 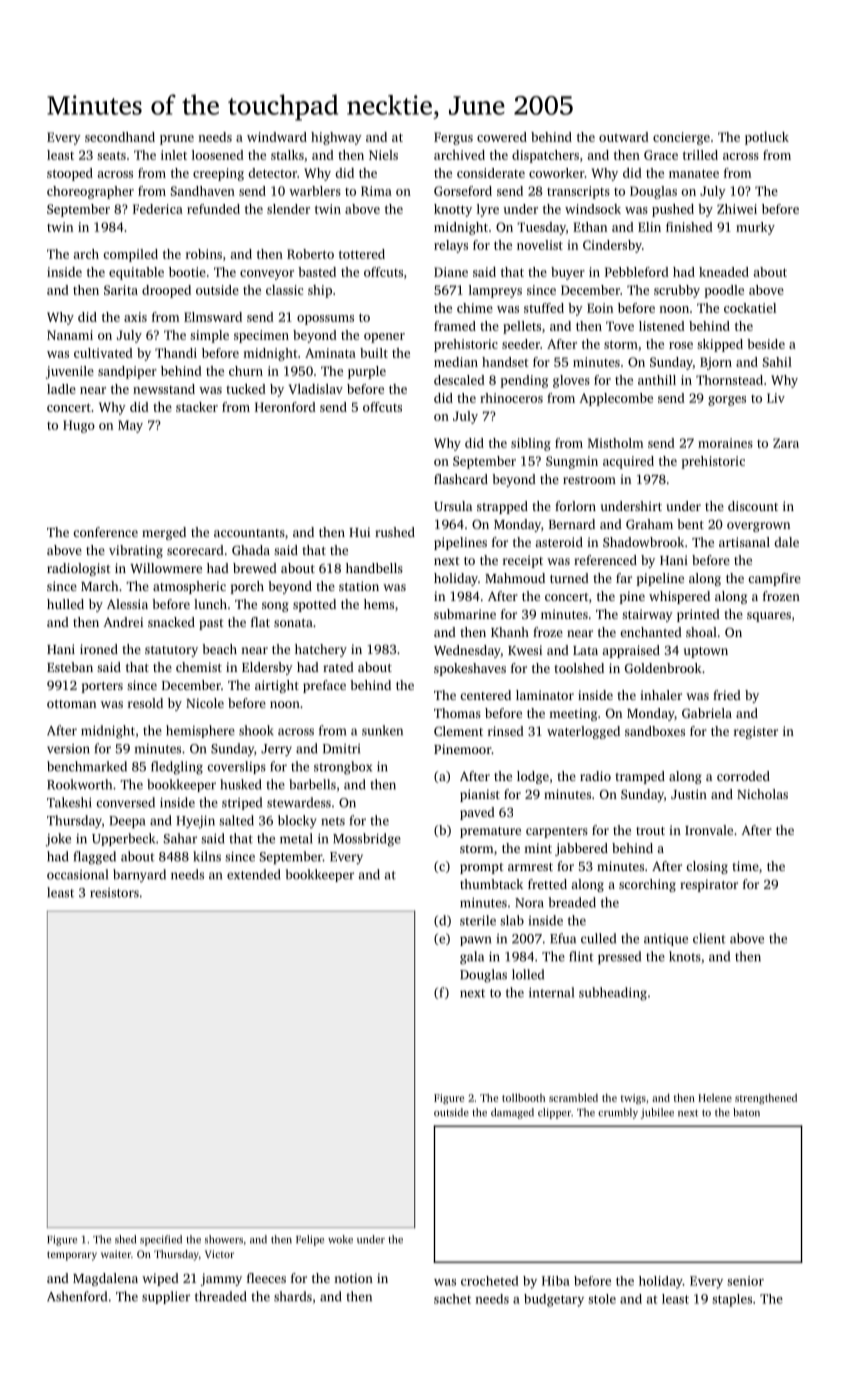 I want to click on jabbered, so click(x=581, y=849).
